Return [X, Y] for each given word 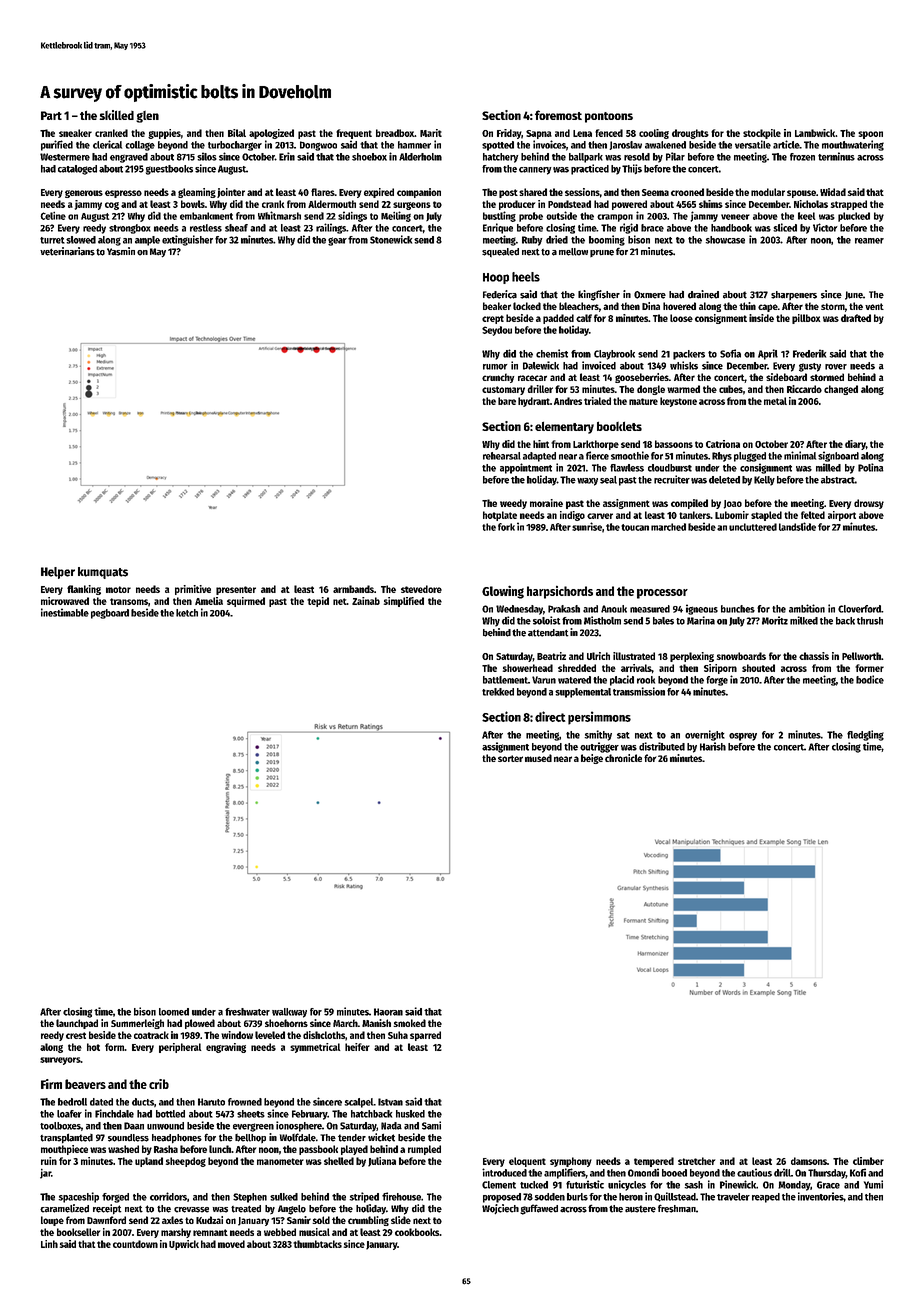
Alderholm [420, 157]
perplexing [692, 657]
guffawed [539, 1209]
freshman [677, 1208]
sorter [510, 758]
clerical [107, 144]
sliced [785, 227]
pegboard [110, 614]
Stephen [250, 1198]
